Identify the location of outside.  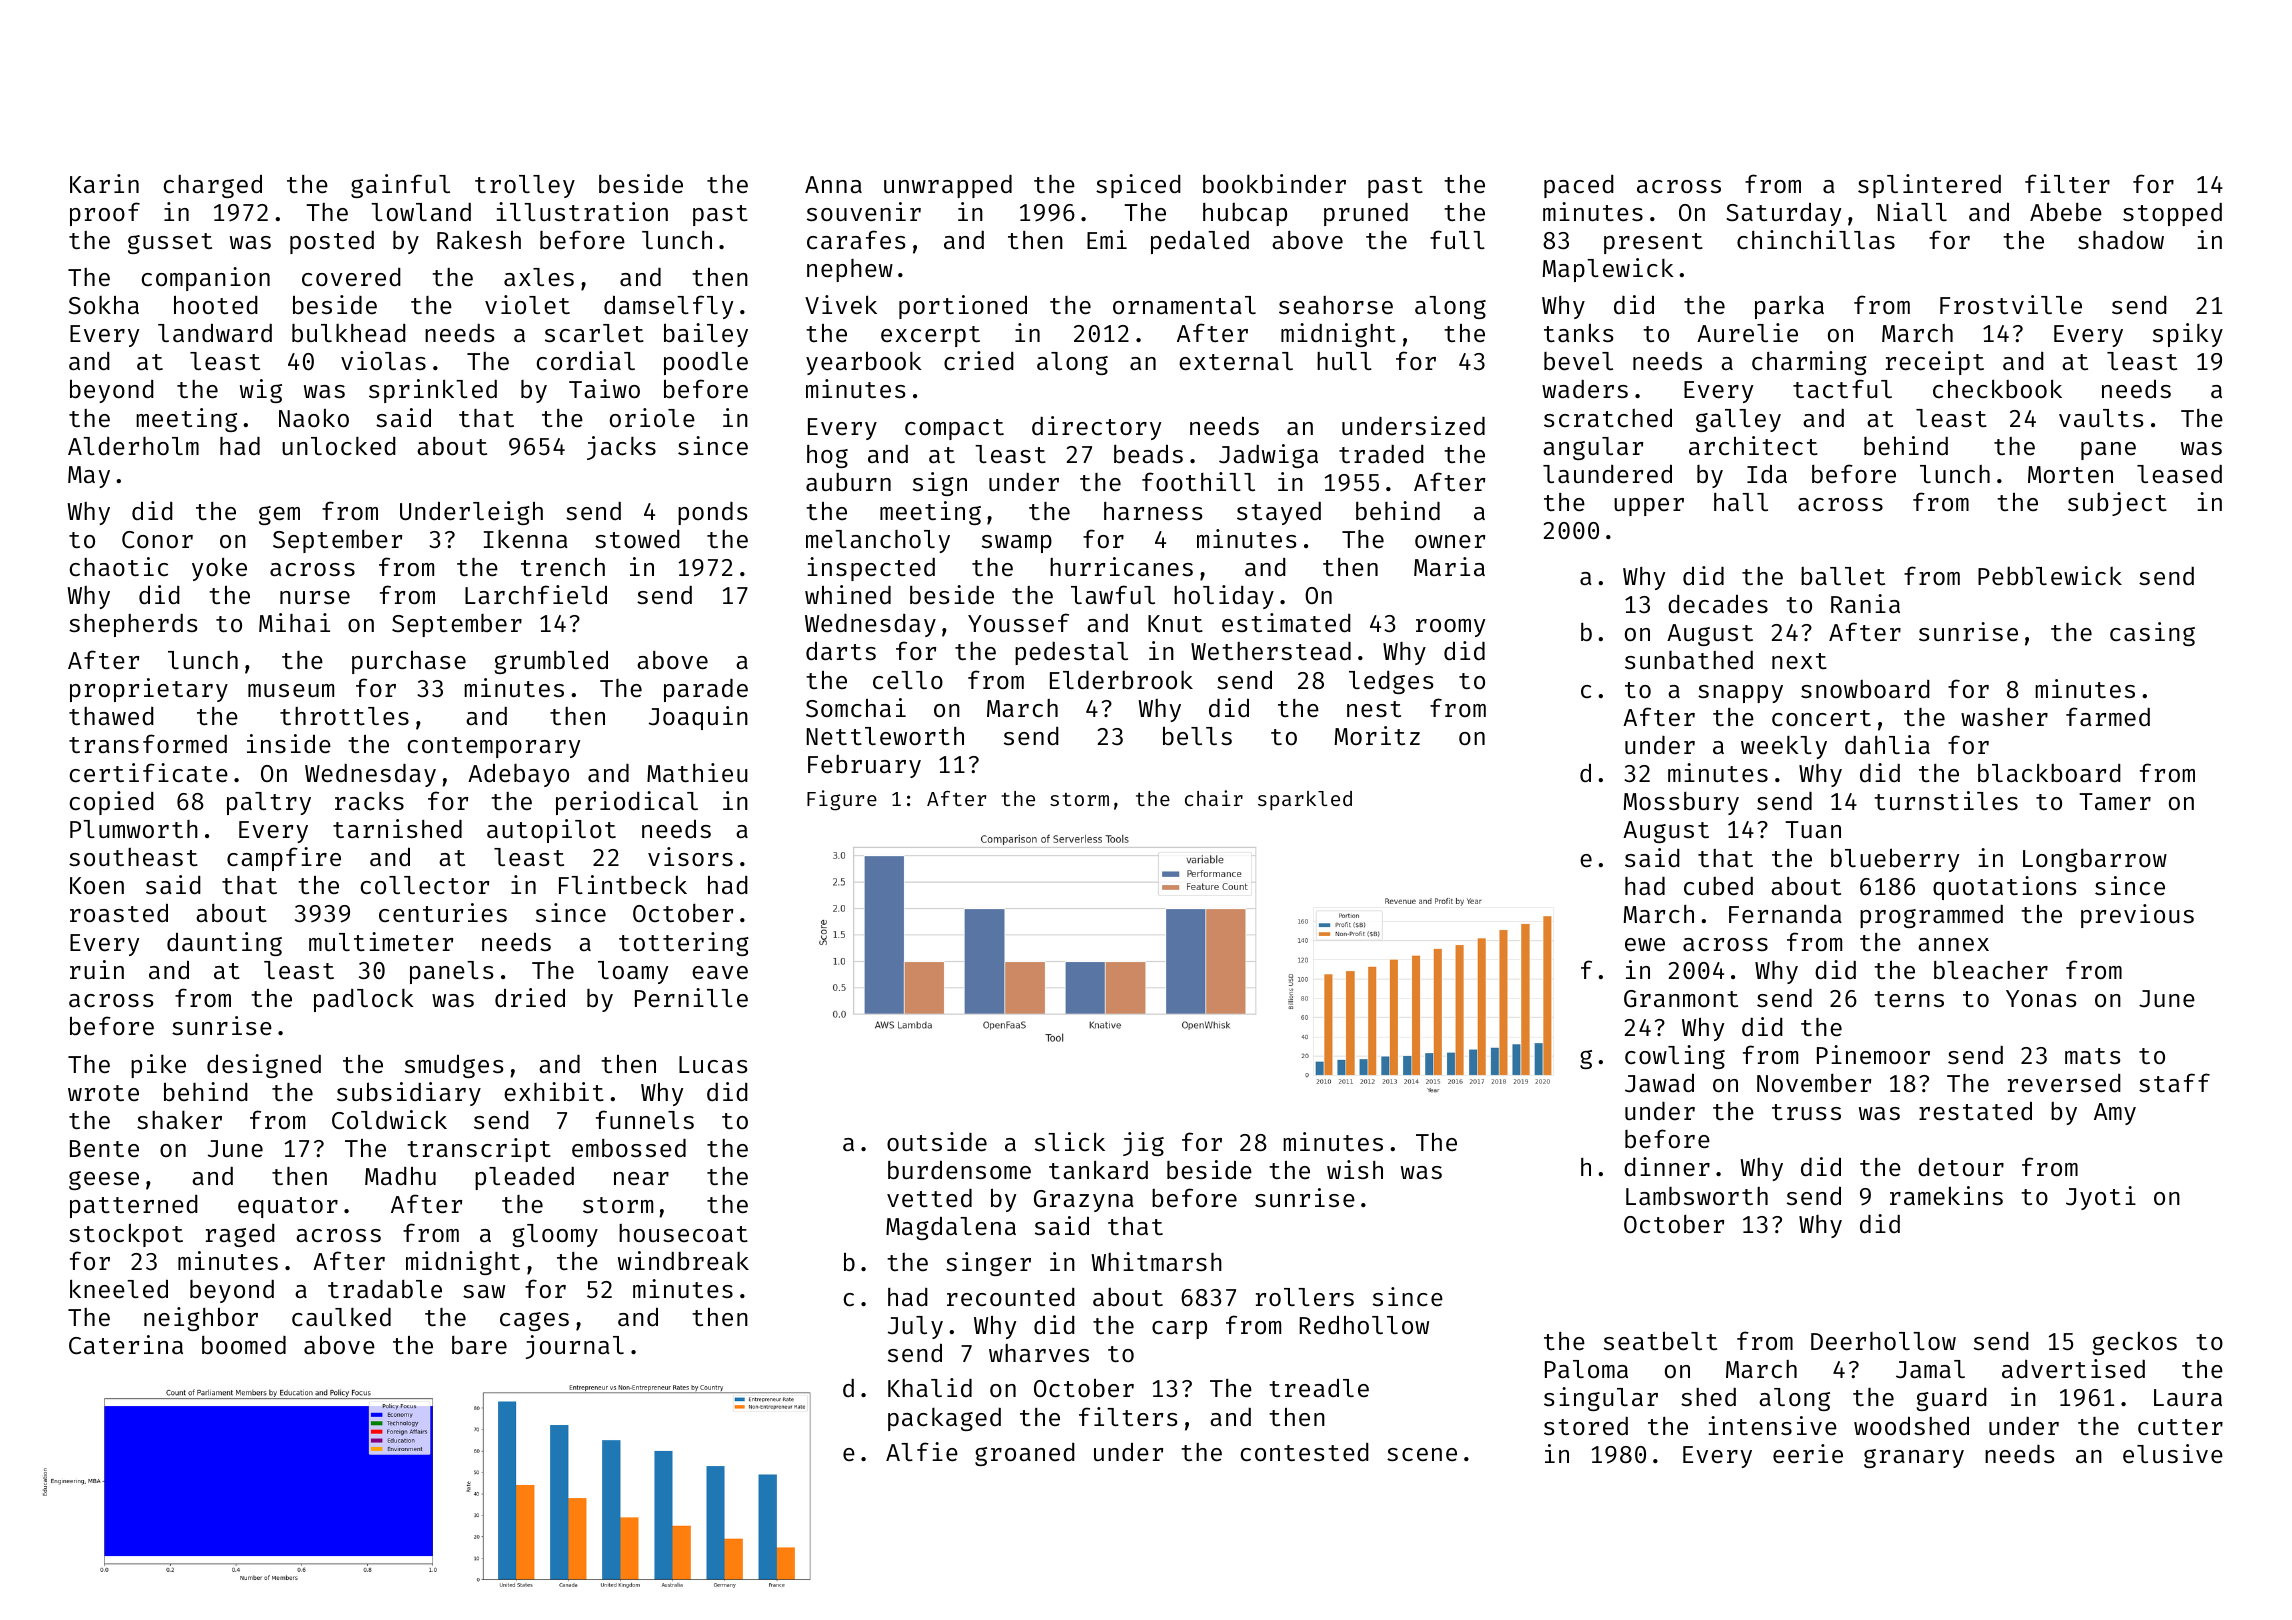
(937, 1141).
